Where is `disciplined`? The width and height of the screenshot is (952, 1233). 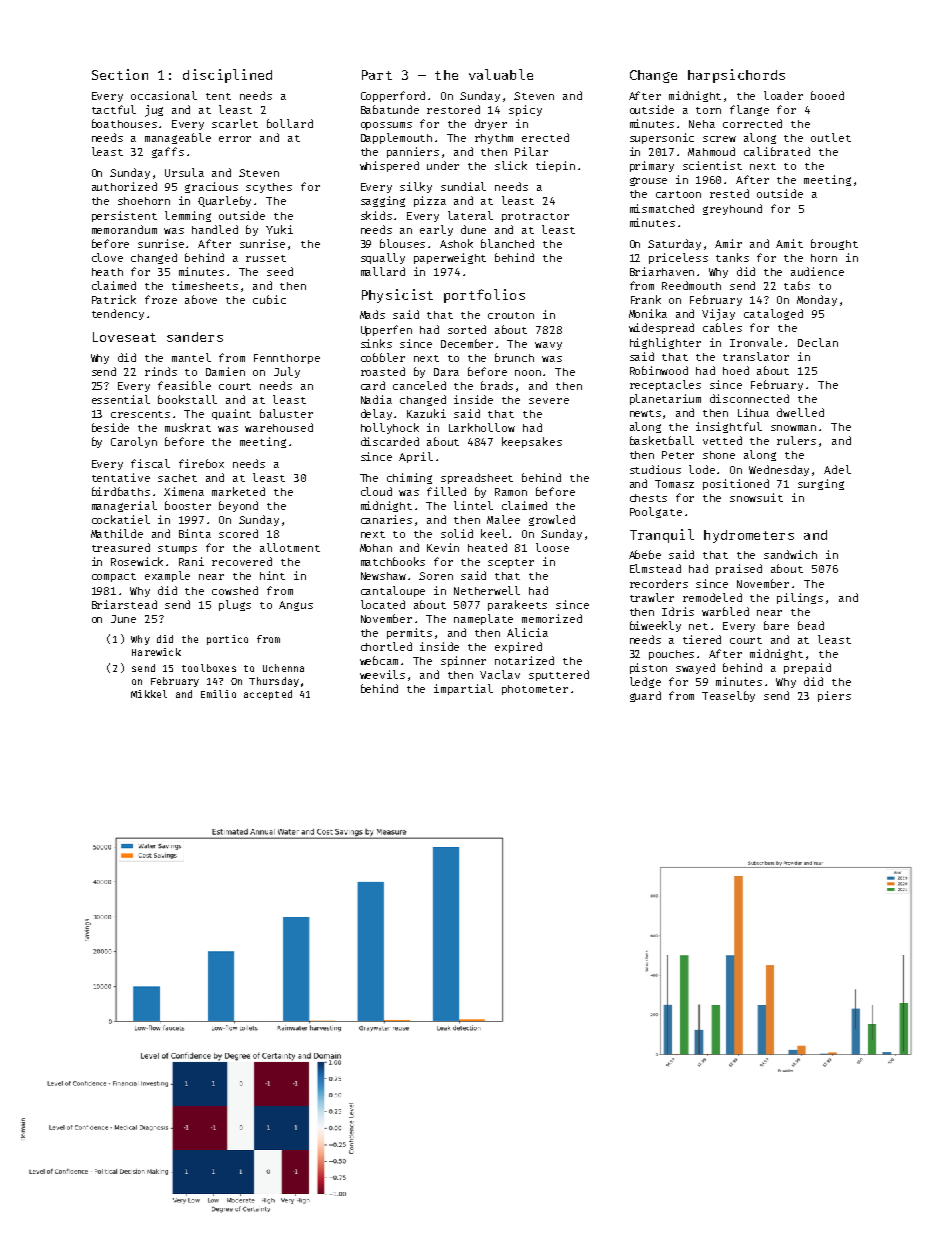
disciplined is located at coordinates (227, 76).
